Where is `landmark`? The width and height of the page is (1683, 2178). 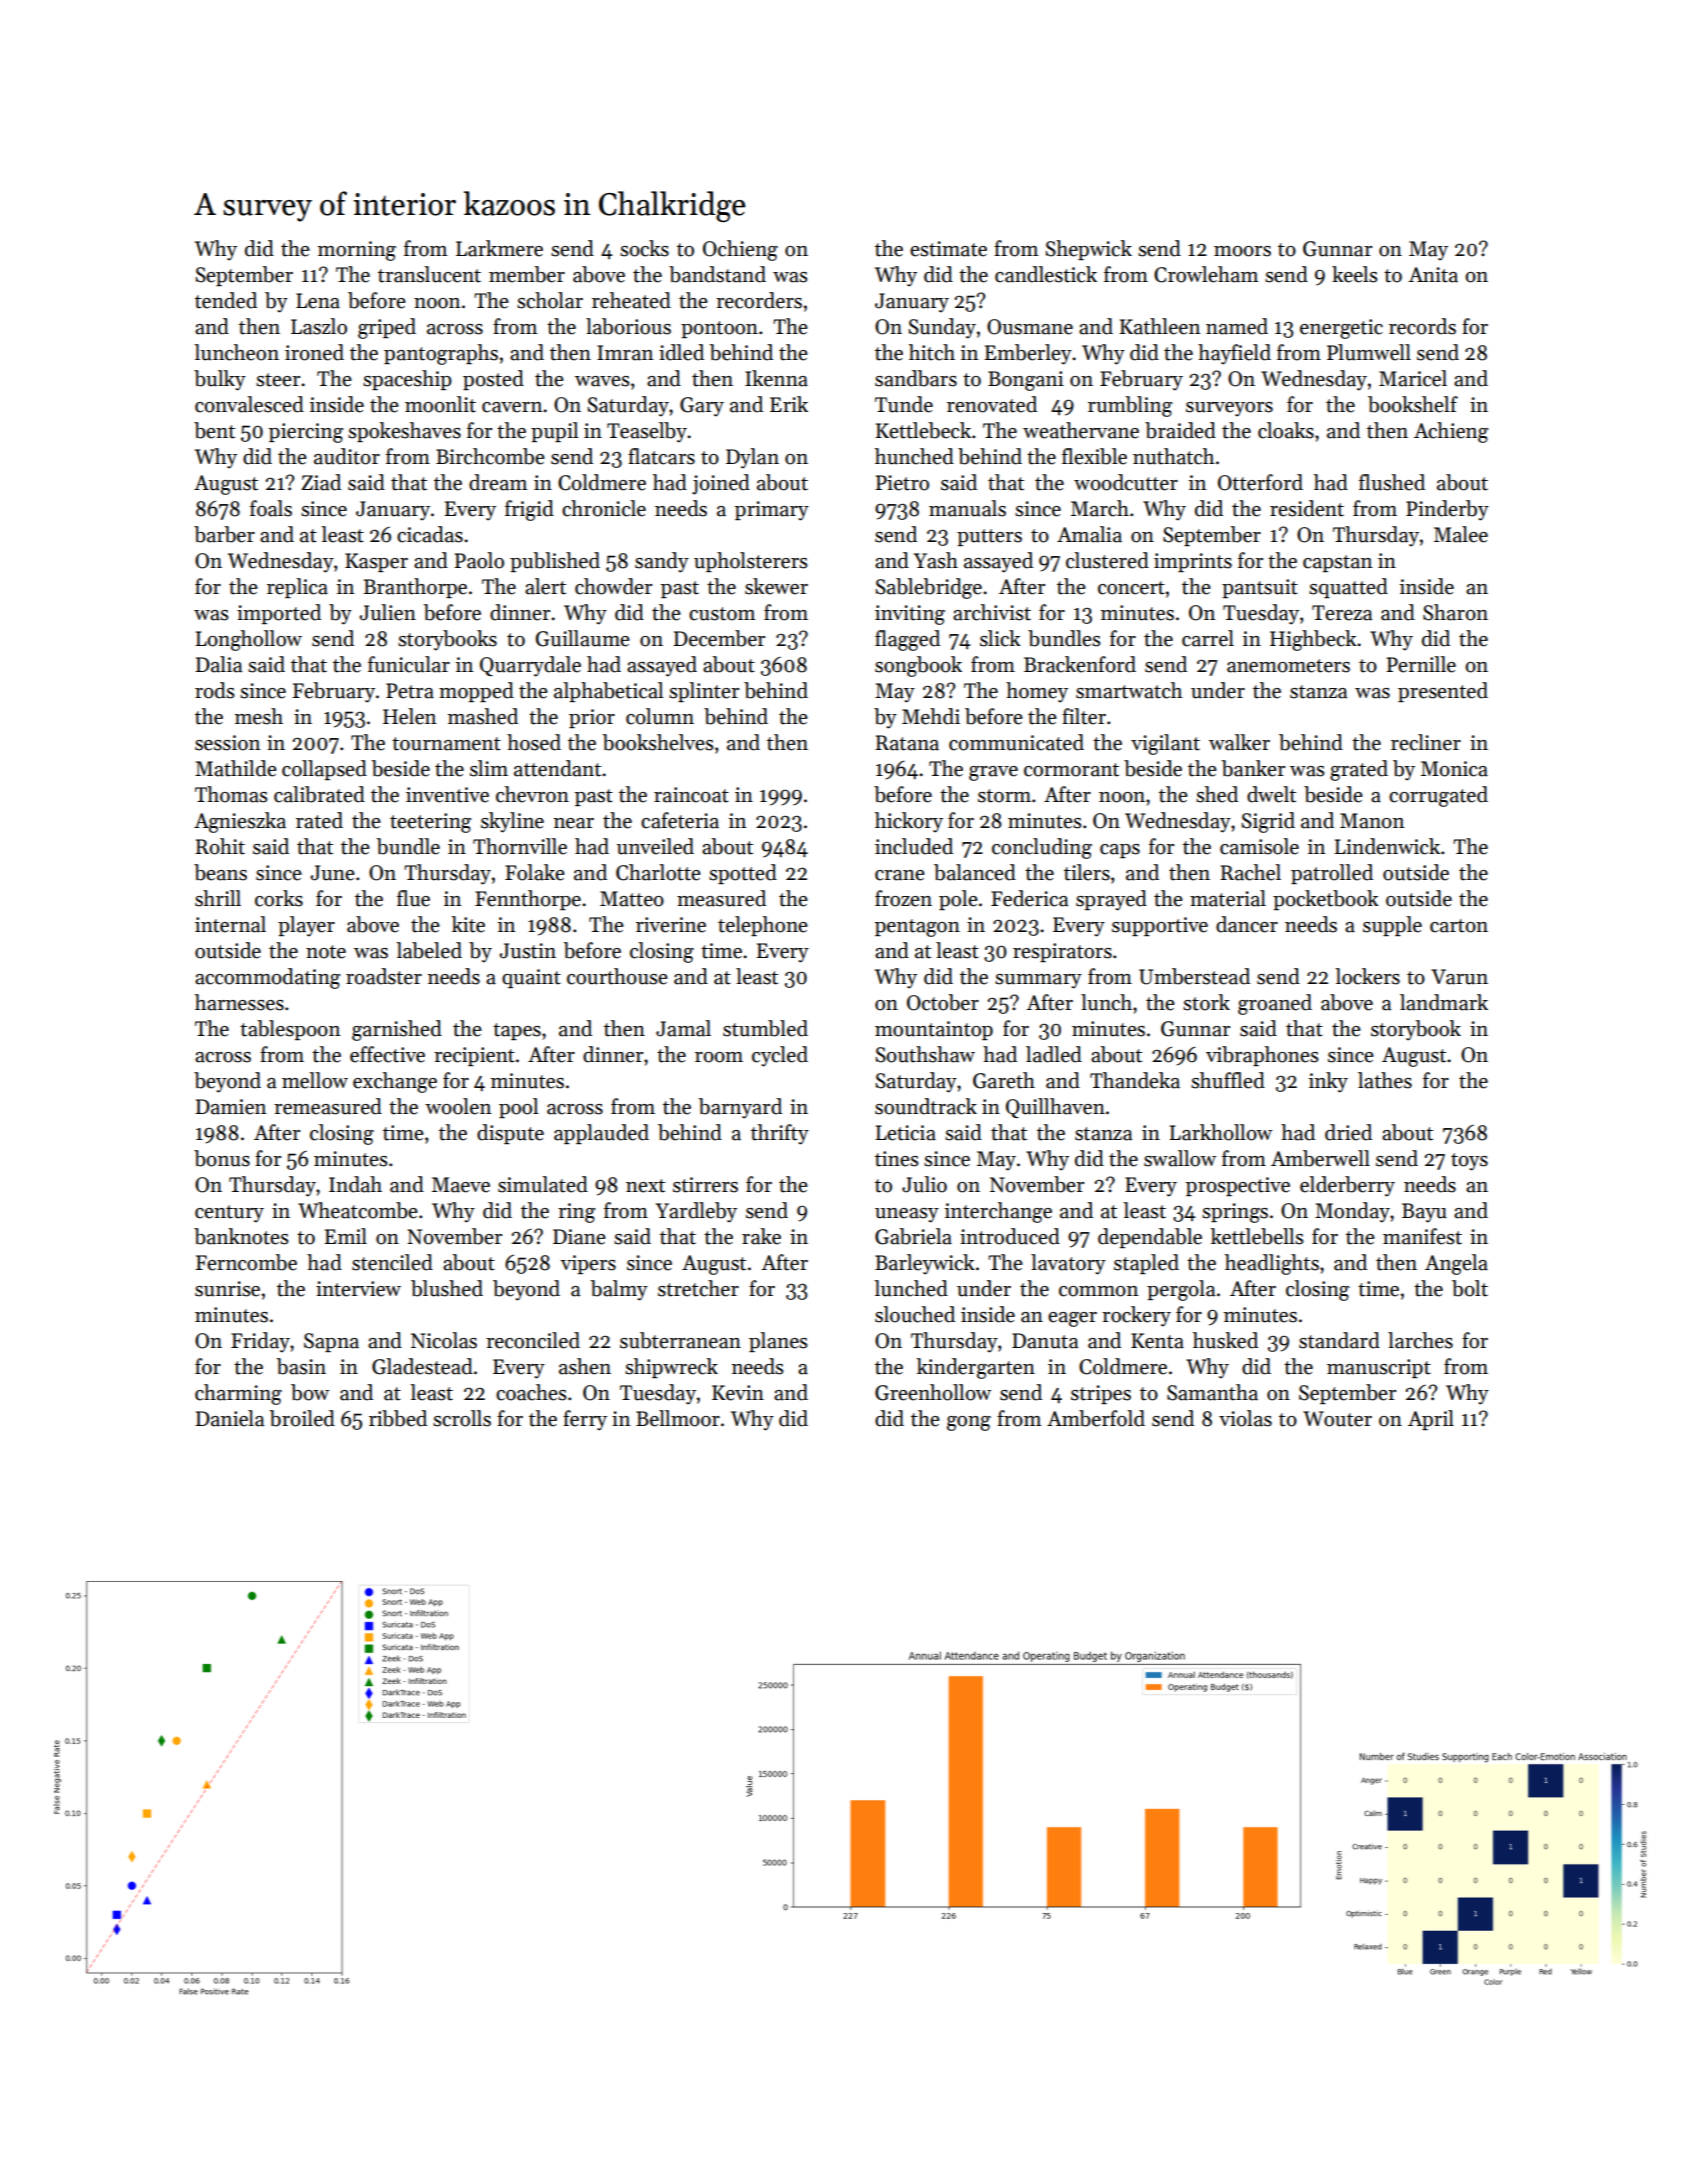
landmark is located at coordinates (1444, 1002).
